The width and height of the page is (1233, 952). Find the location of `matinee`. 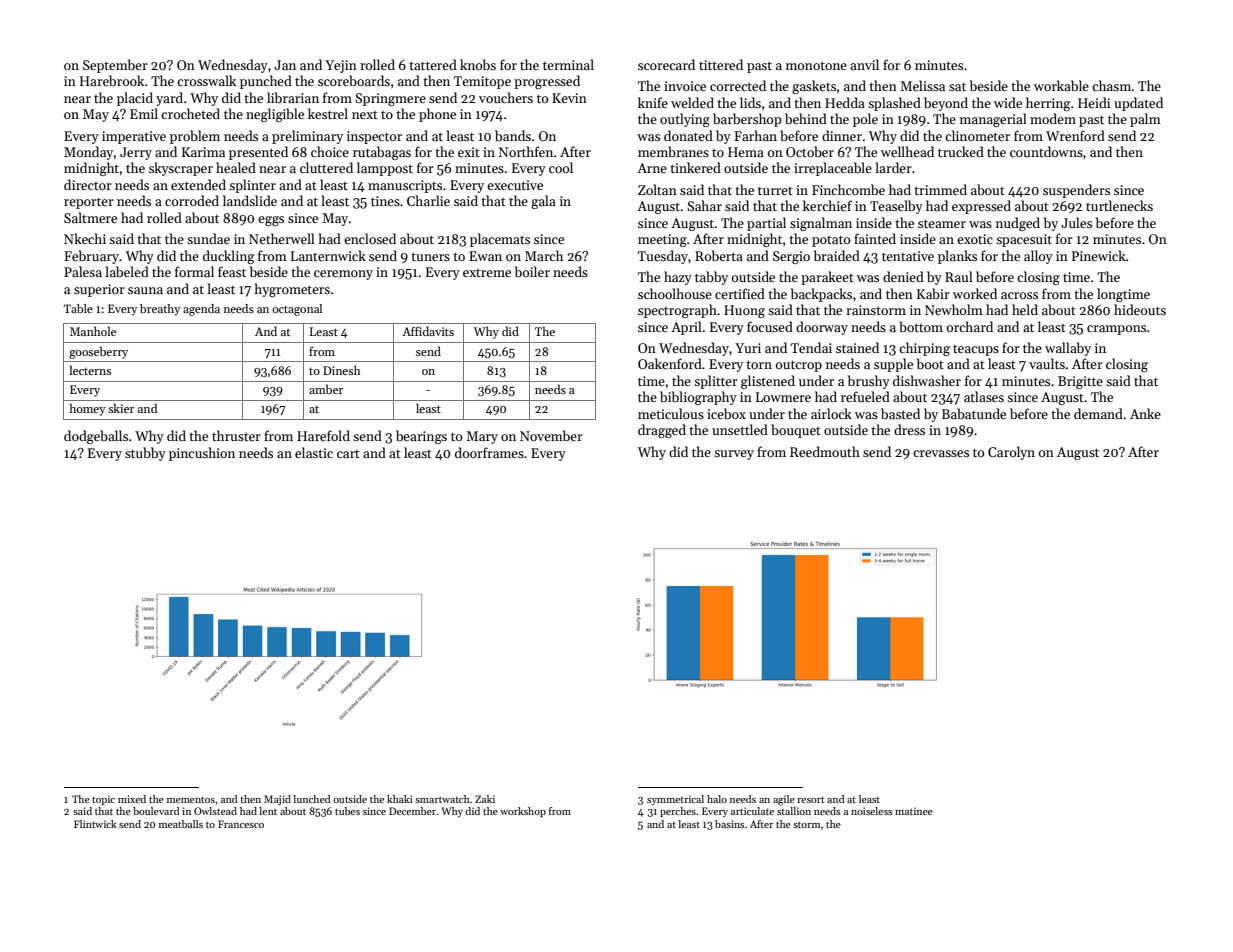

matinee is located at coordinates (914, 811).
